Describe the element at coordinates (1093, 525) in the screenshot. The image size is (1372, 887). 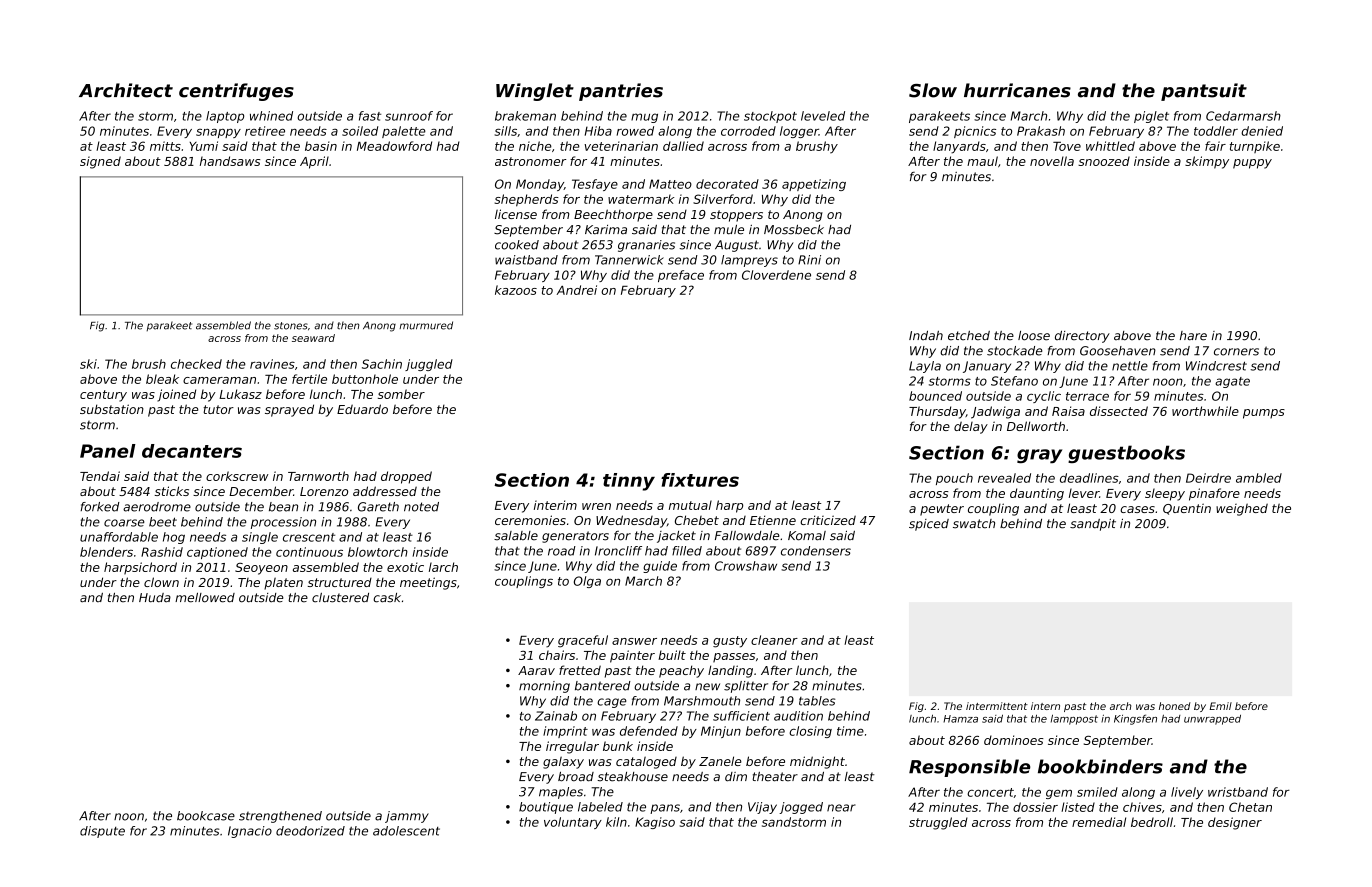
I see `sandpit` at that location.
